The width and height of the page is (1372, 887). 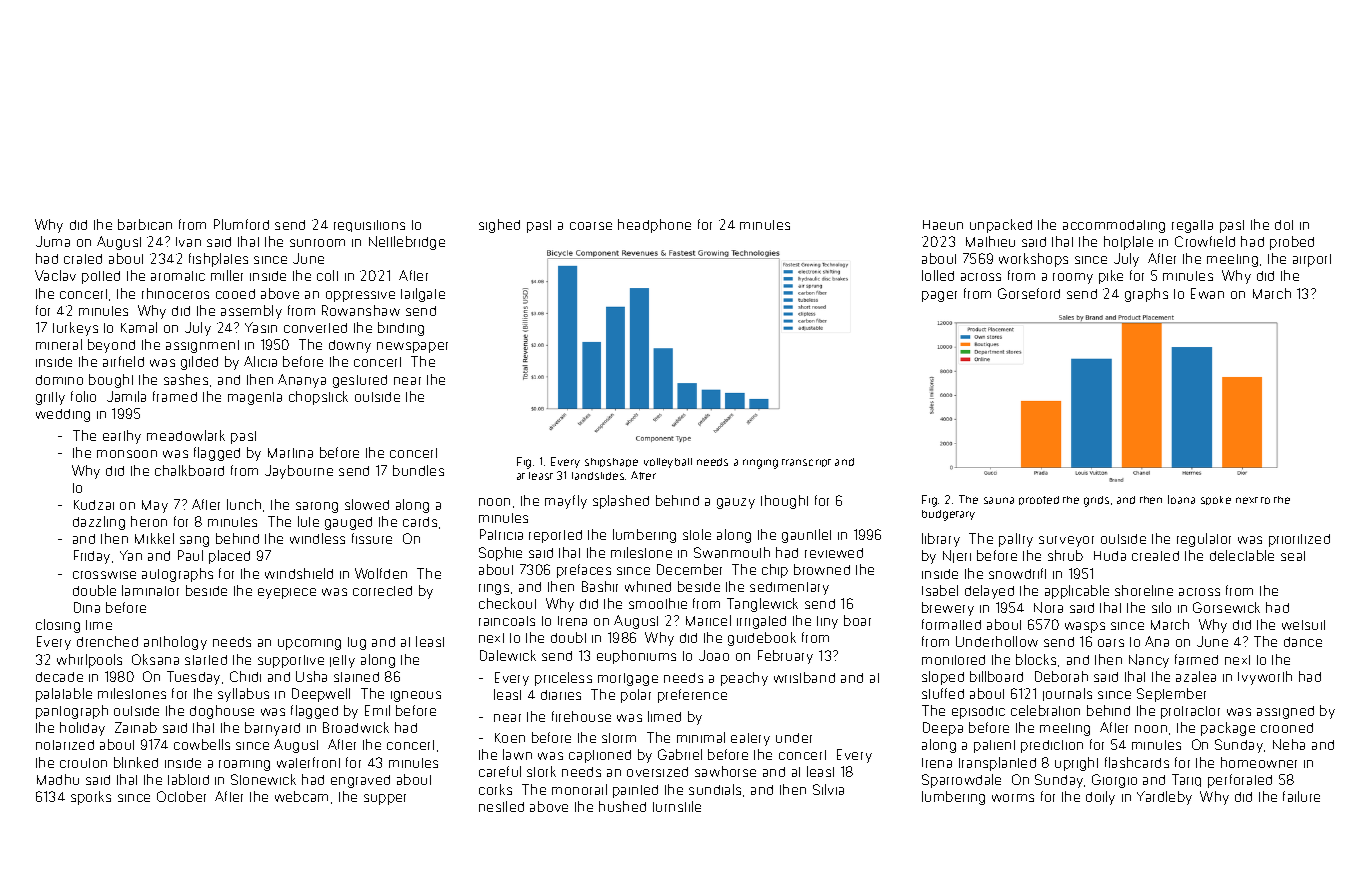 What do you see at coordinates (218, 260) in the page?
I see `fishplates` at bounding box center [218, 260].
